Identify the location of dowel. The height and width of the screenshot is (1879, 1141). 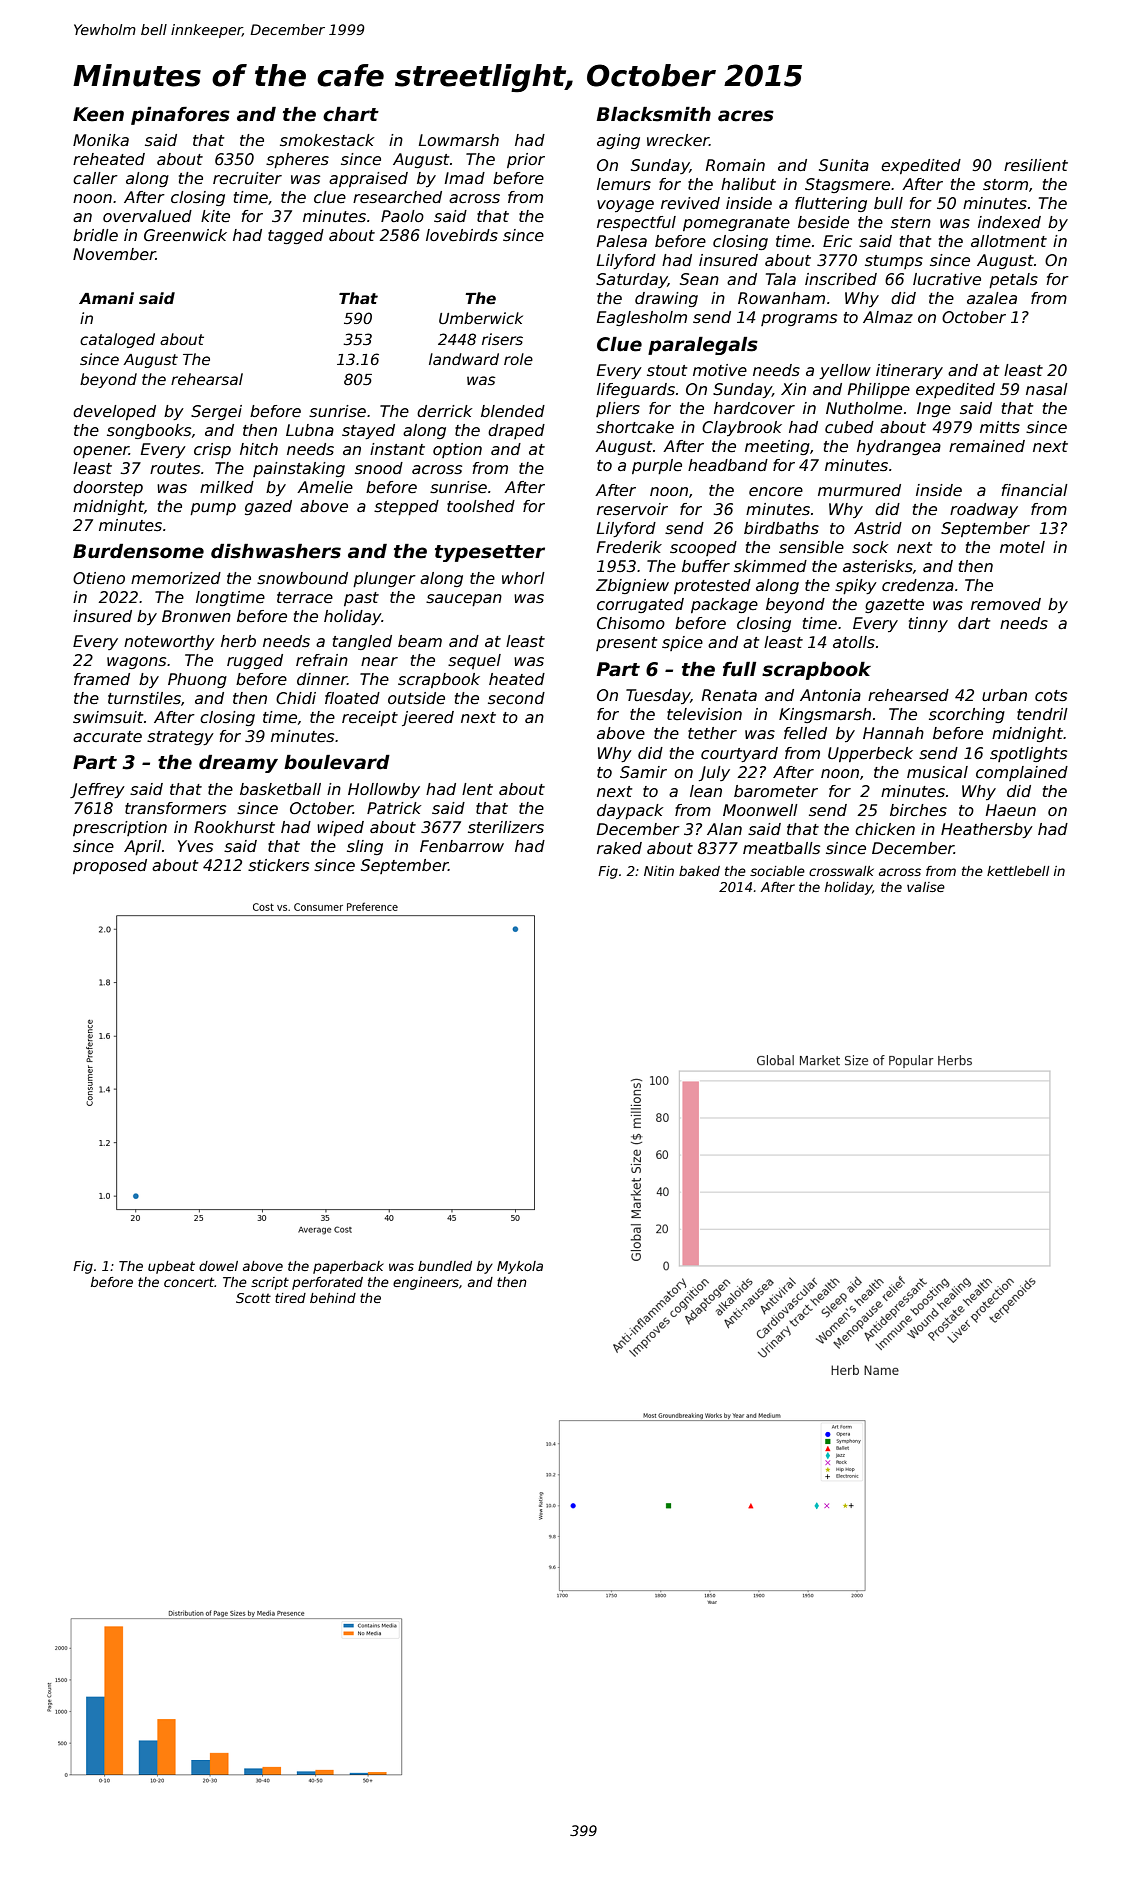
(218, 1266).
